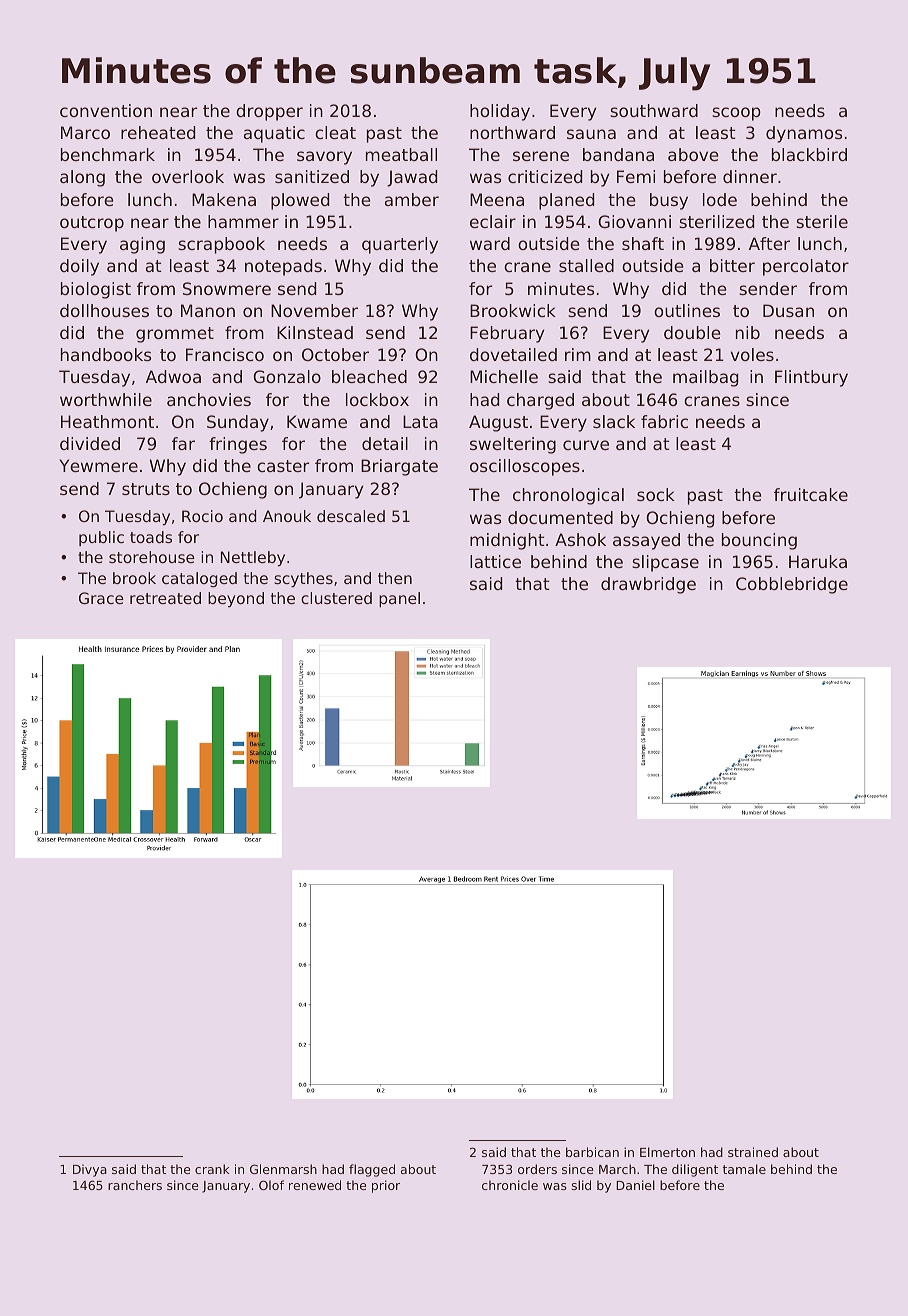 The image size is (908, 1316). I want to click on Grace, so click(101, 598).
